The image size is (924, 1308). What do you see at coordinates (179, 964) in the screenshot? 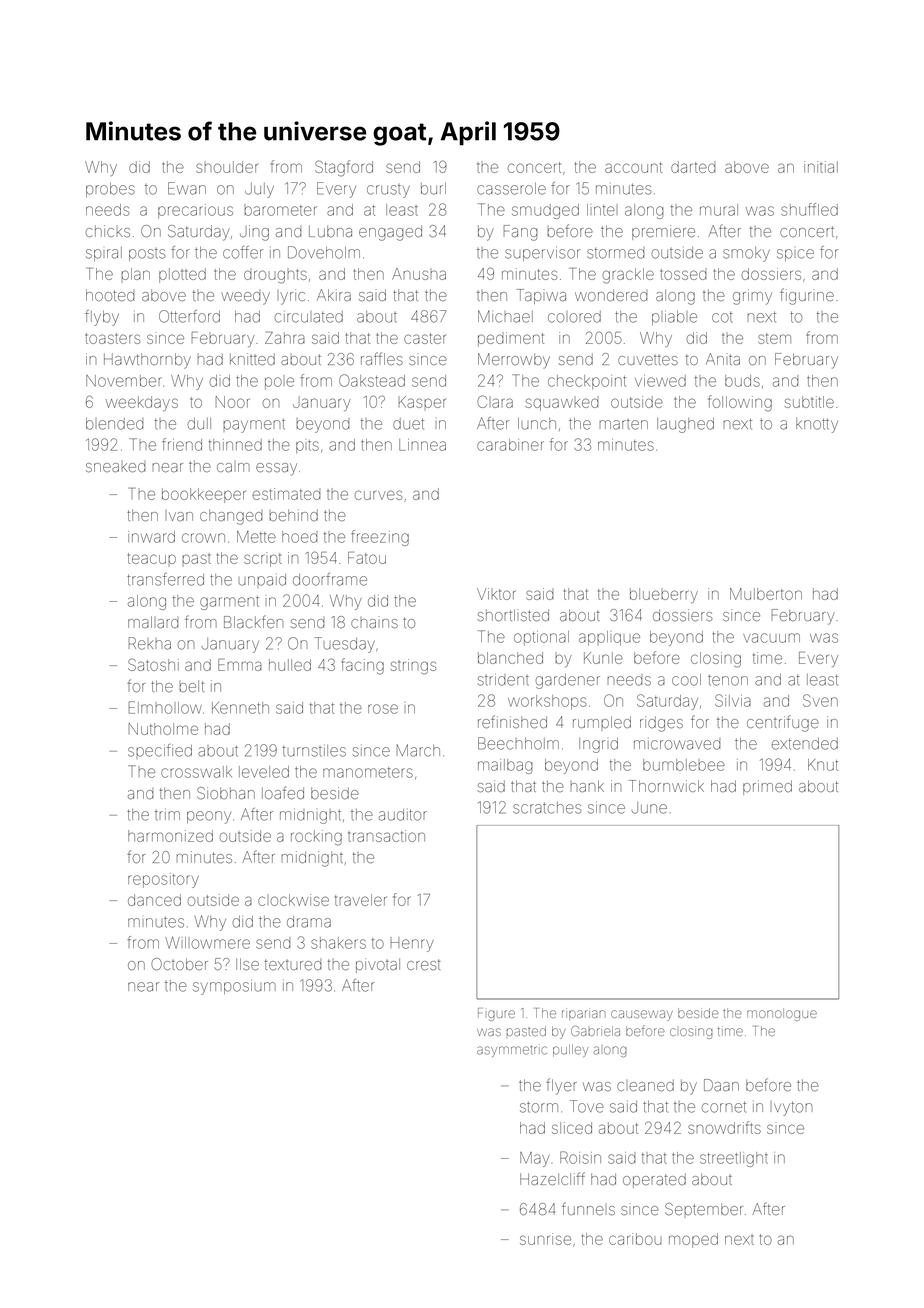
I see `October` at bounding box center [179, 964].
